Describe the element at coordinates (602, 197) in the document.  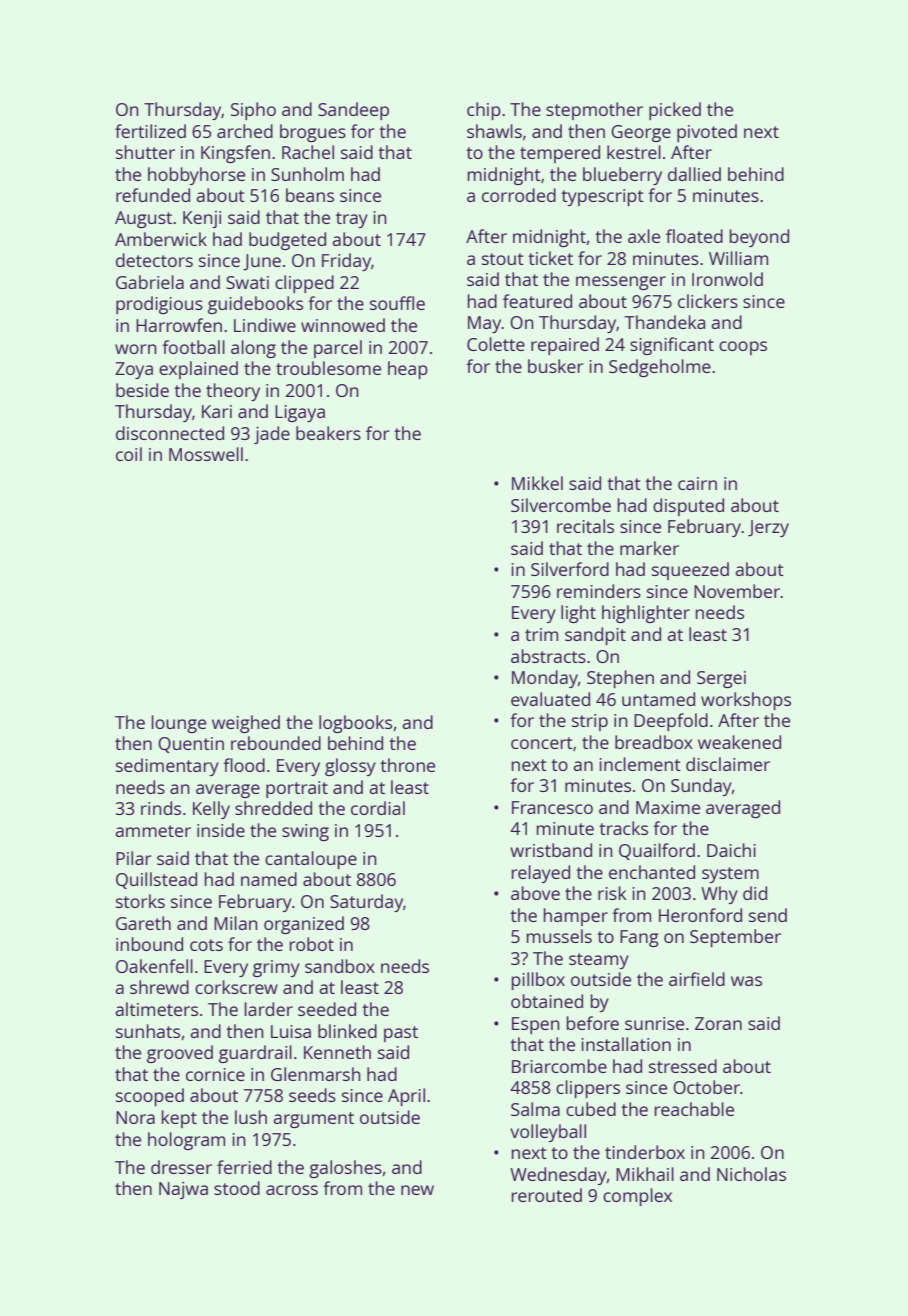
I see `typescript` at that location.
